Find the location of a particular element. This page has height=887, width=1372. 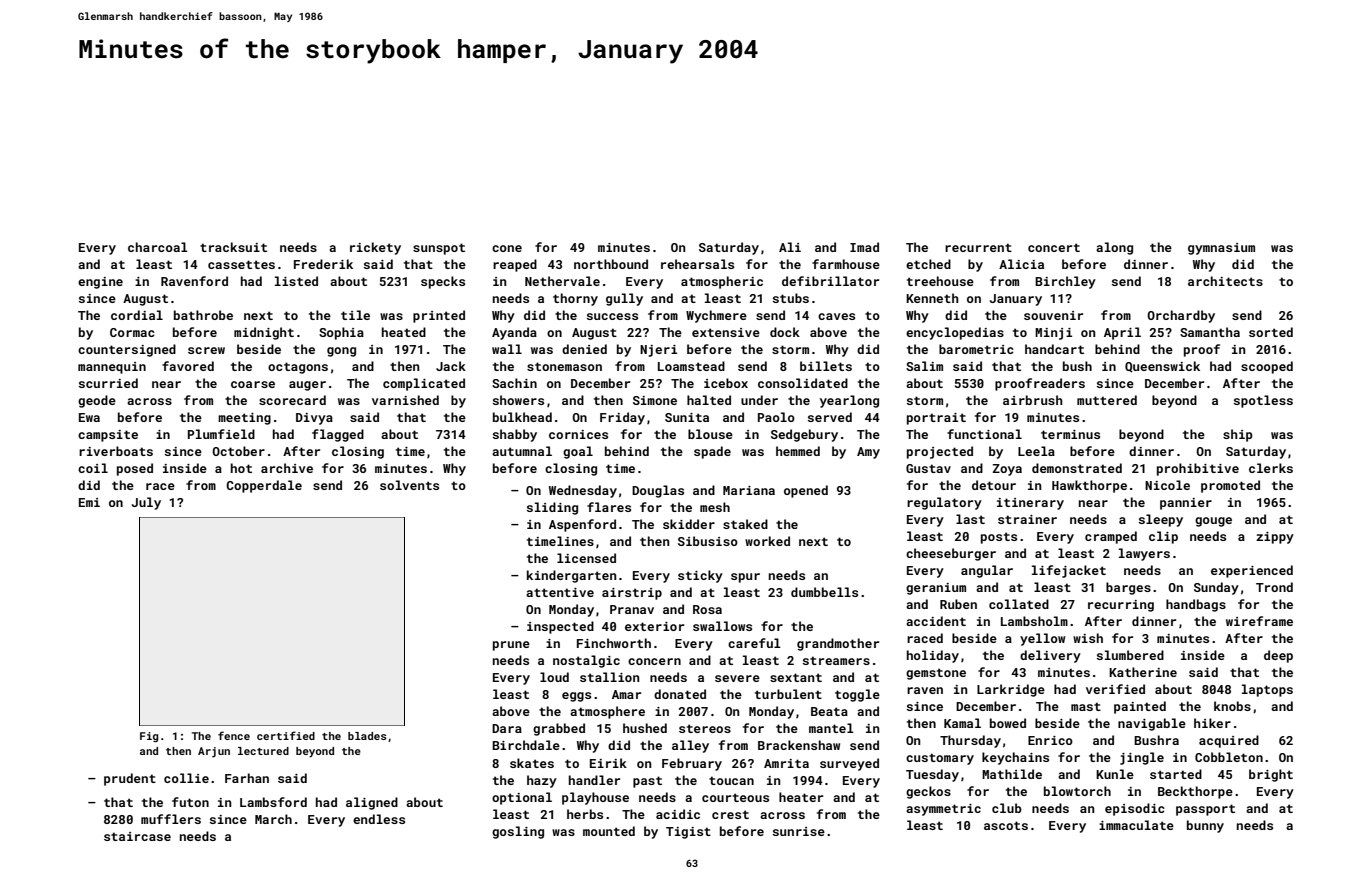

cordial is located at coordinates (137, 315).
